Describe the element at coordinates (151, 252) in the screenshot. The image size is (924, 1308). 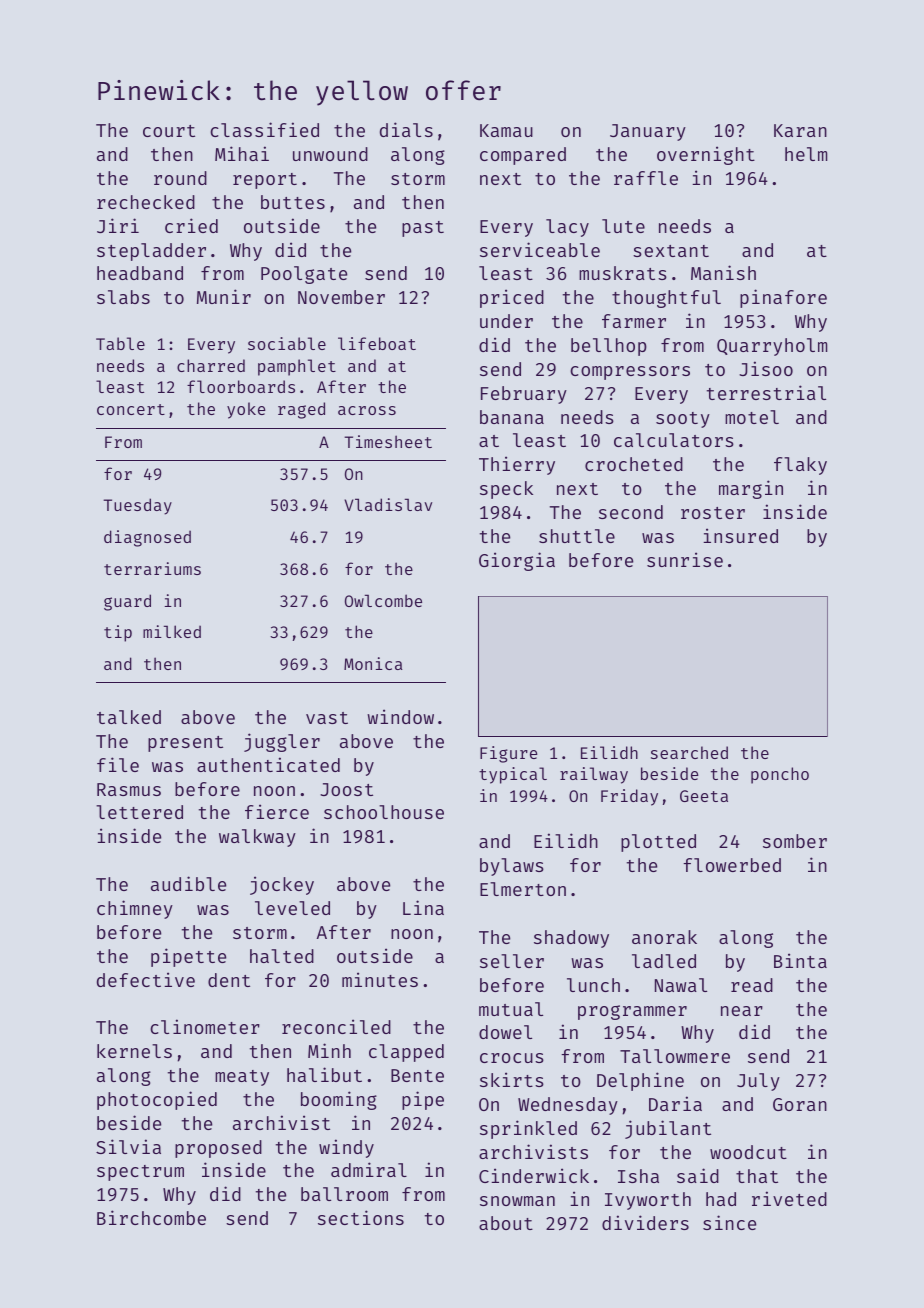
I see `stepladder` at that location.
